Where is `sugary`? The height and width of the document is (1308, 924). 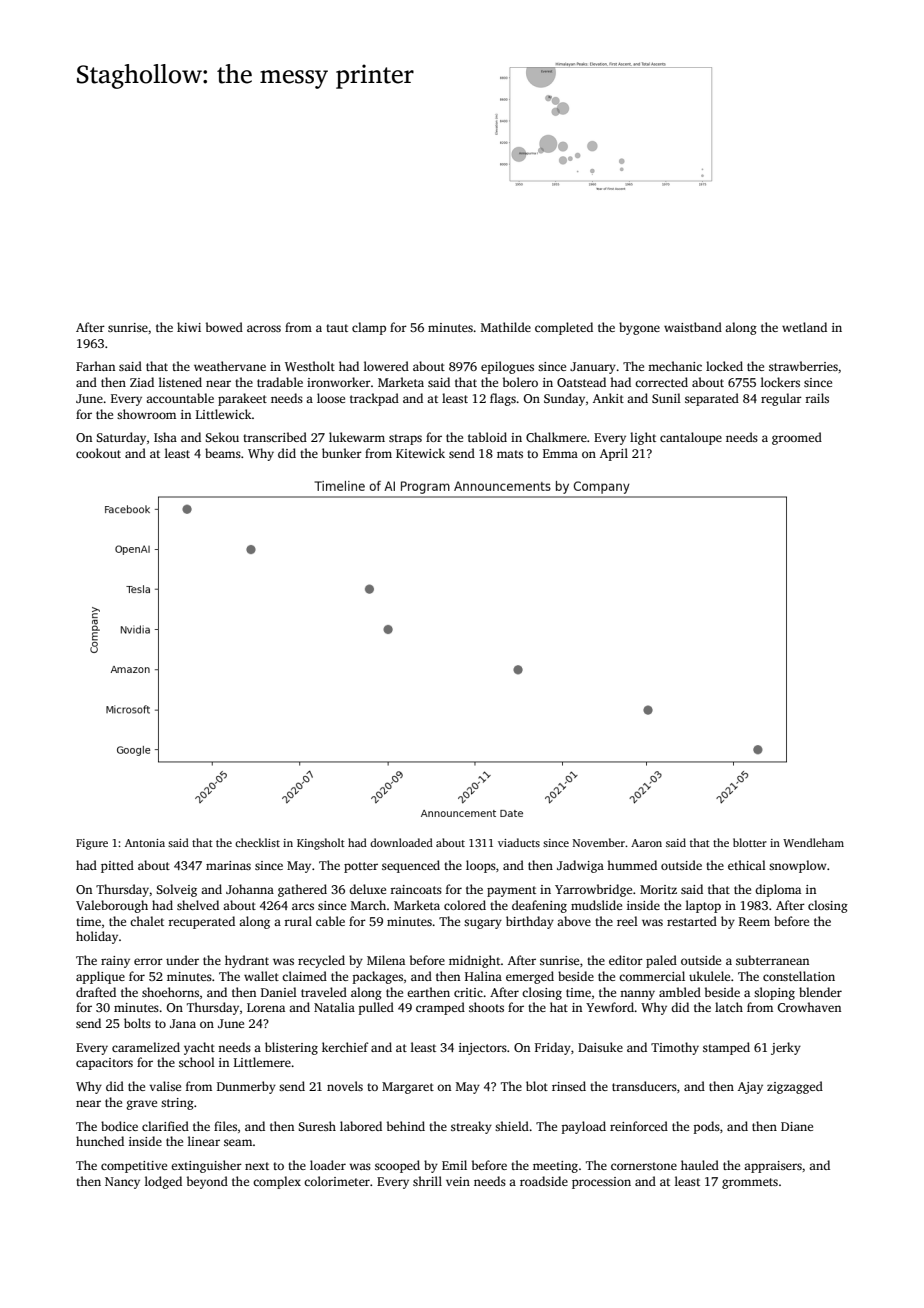
sugary is located at coordinates (483, 924).
